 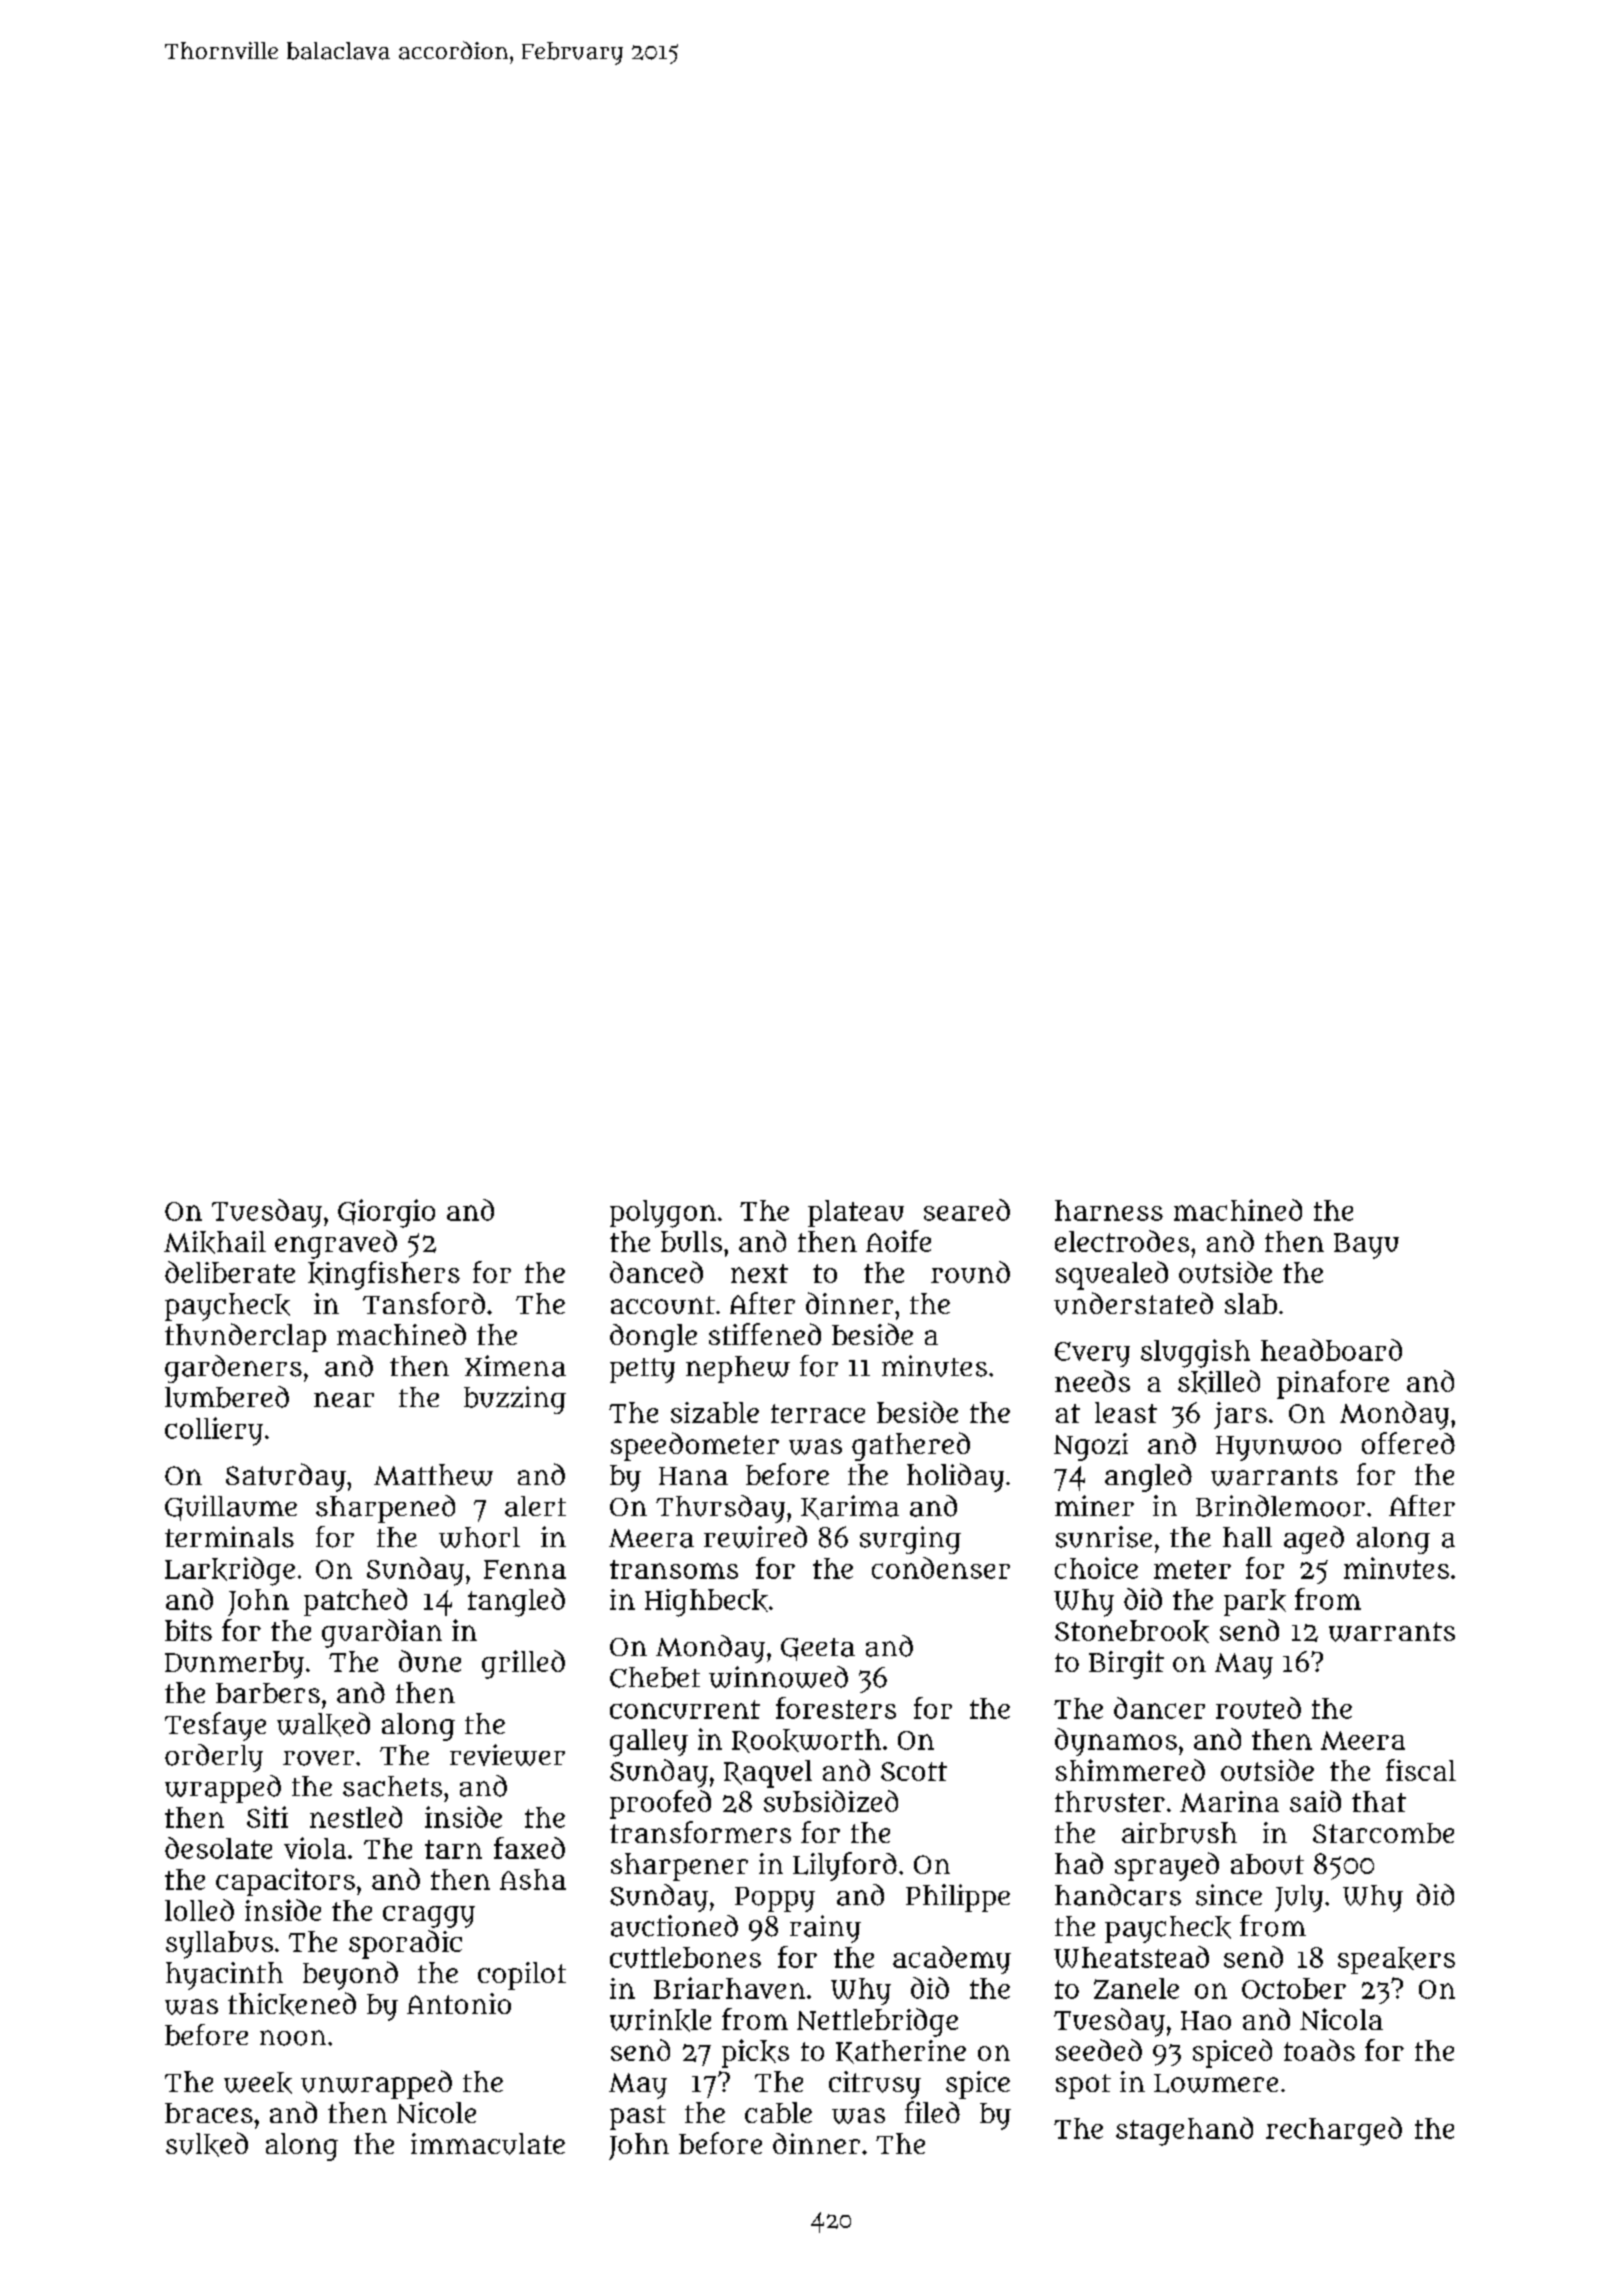 I want to click on round, so click(x=970, y=1272).
